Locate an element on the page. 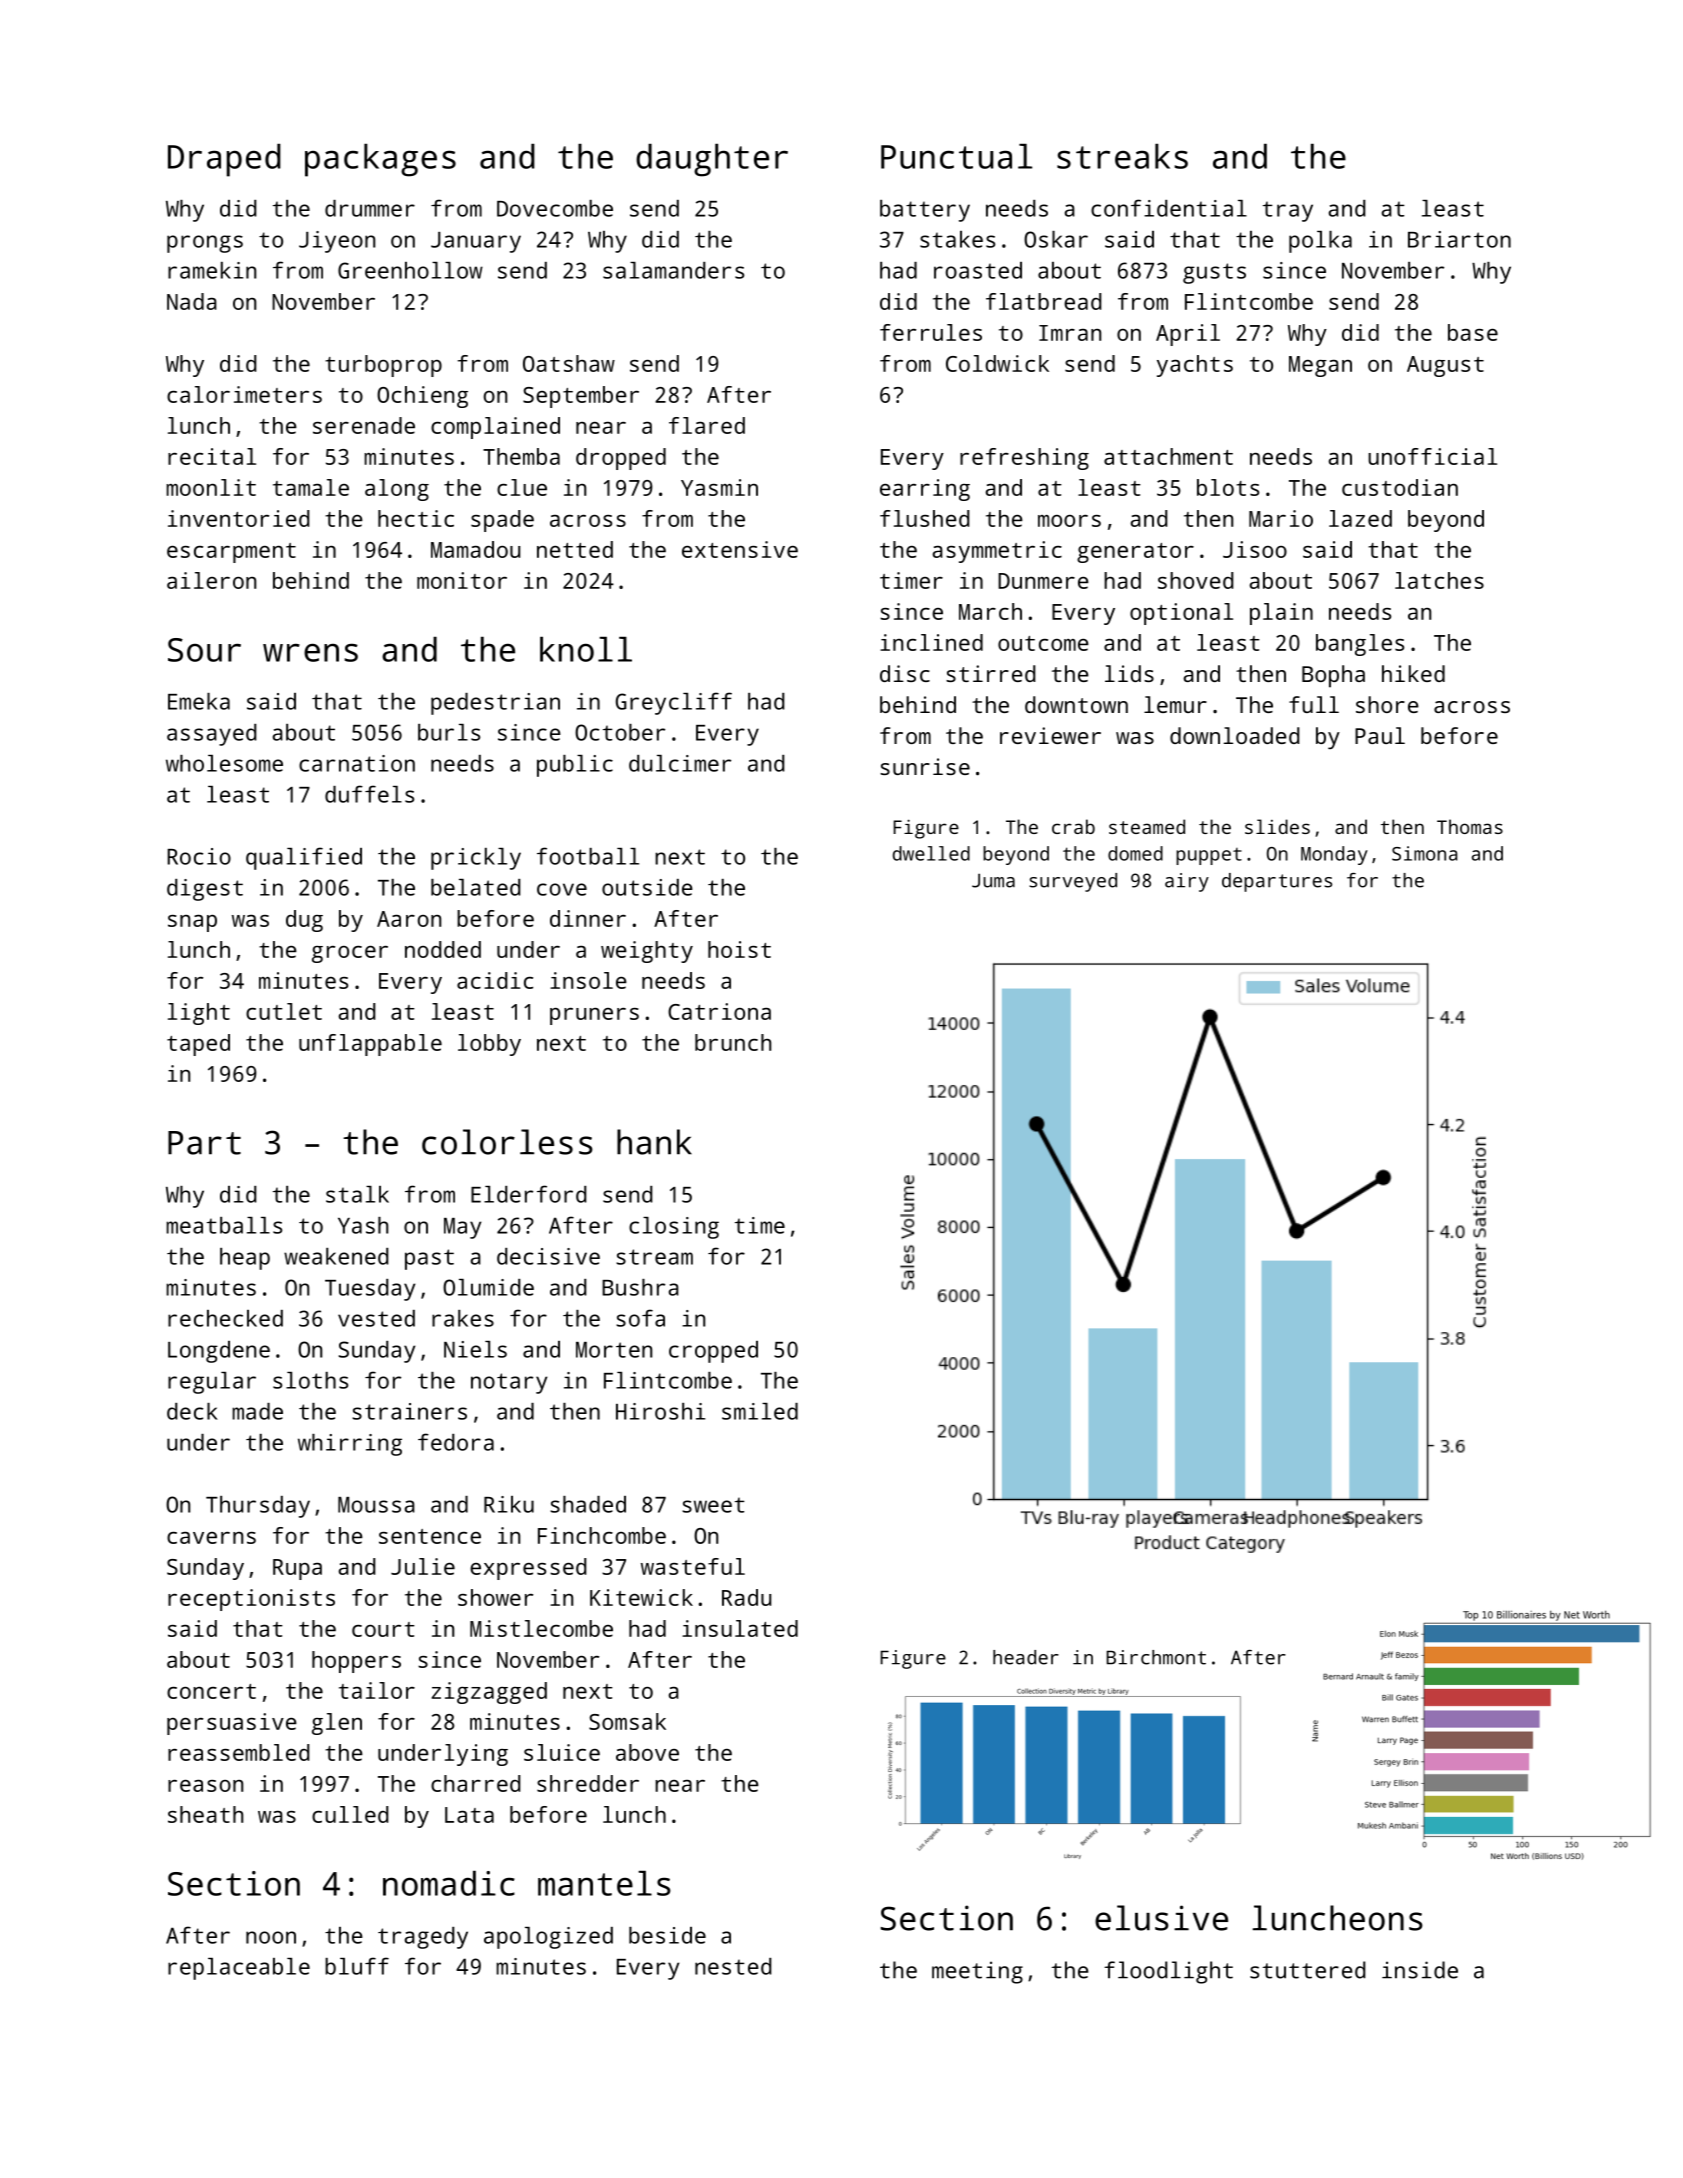 This document has height=2178, width=1683. packages is located at coordinates (380, 160).
